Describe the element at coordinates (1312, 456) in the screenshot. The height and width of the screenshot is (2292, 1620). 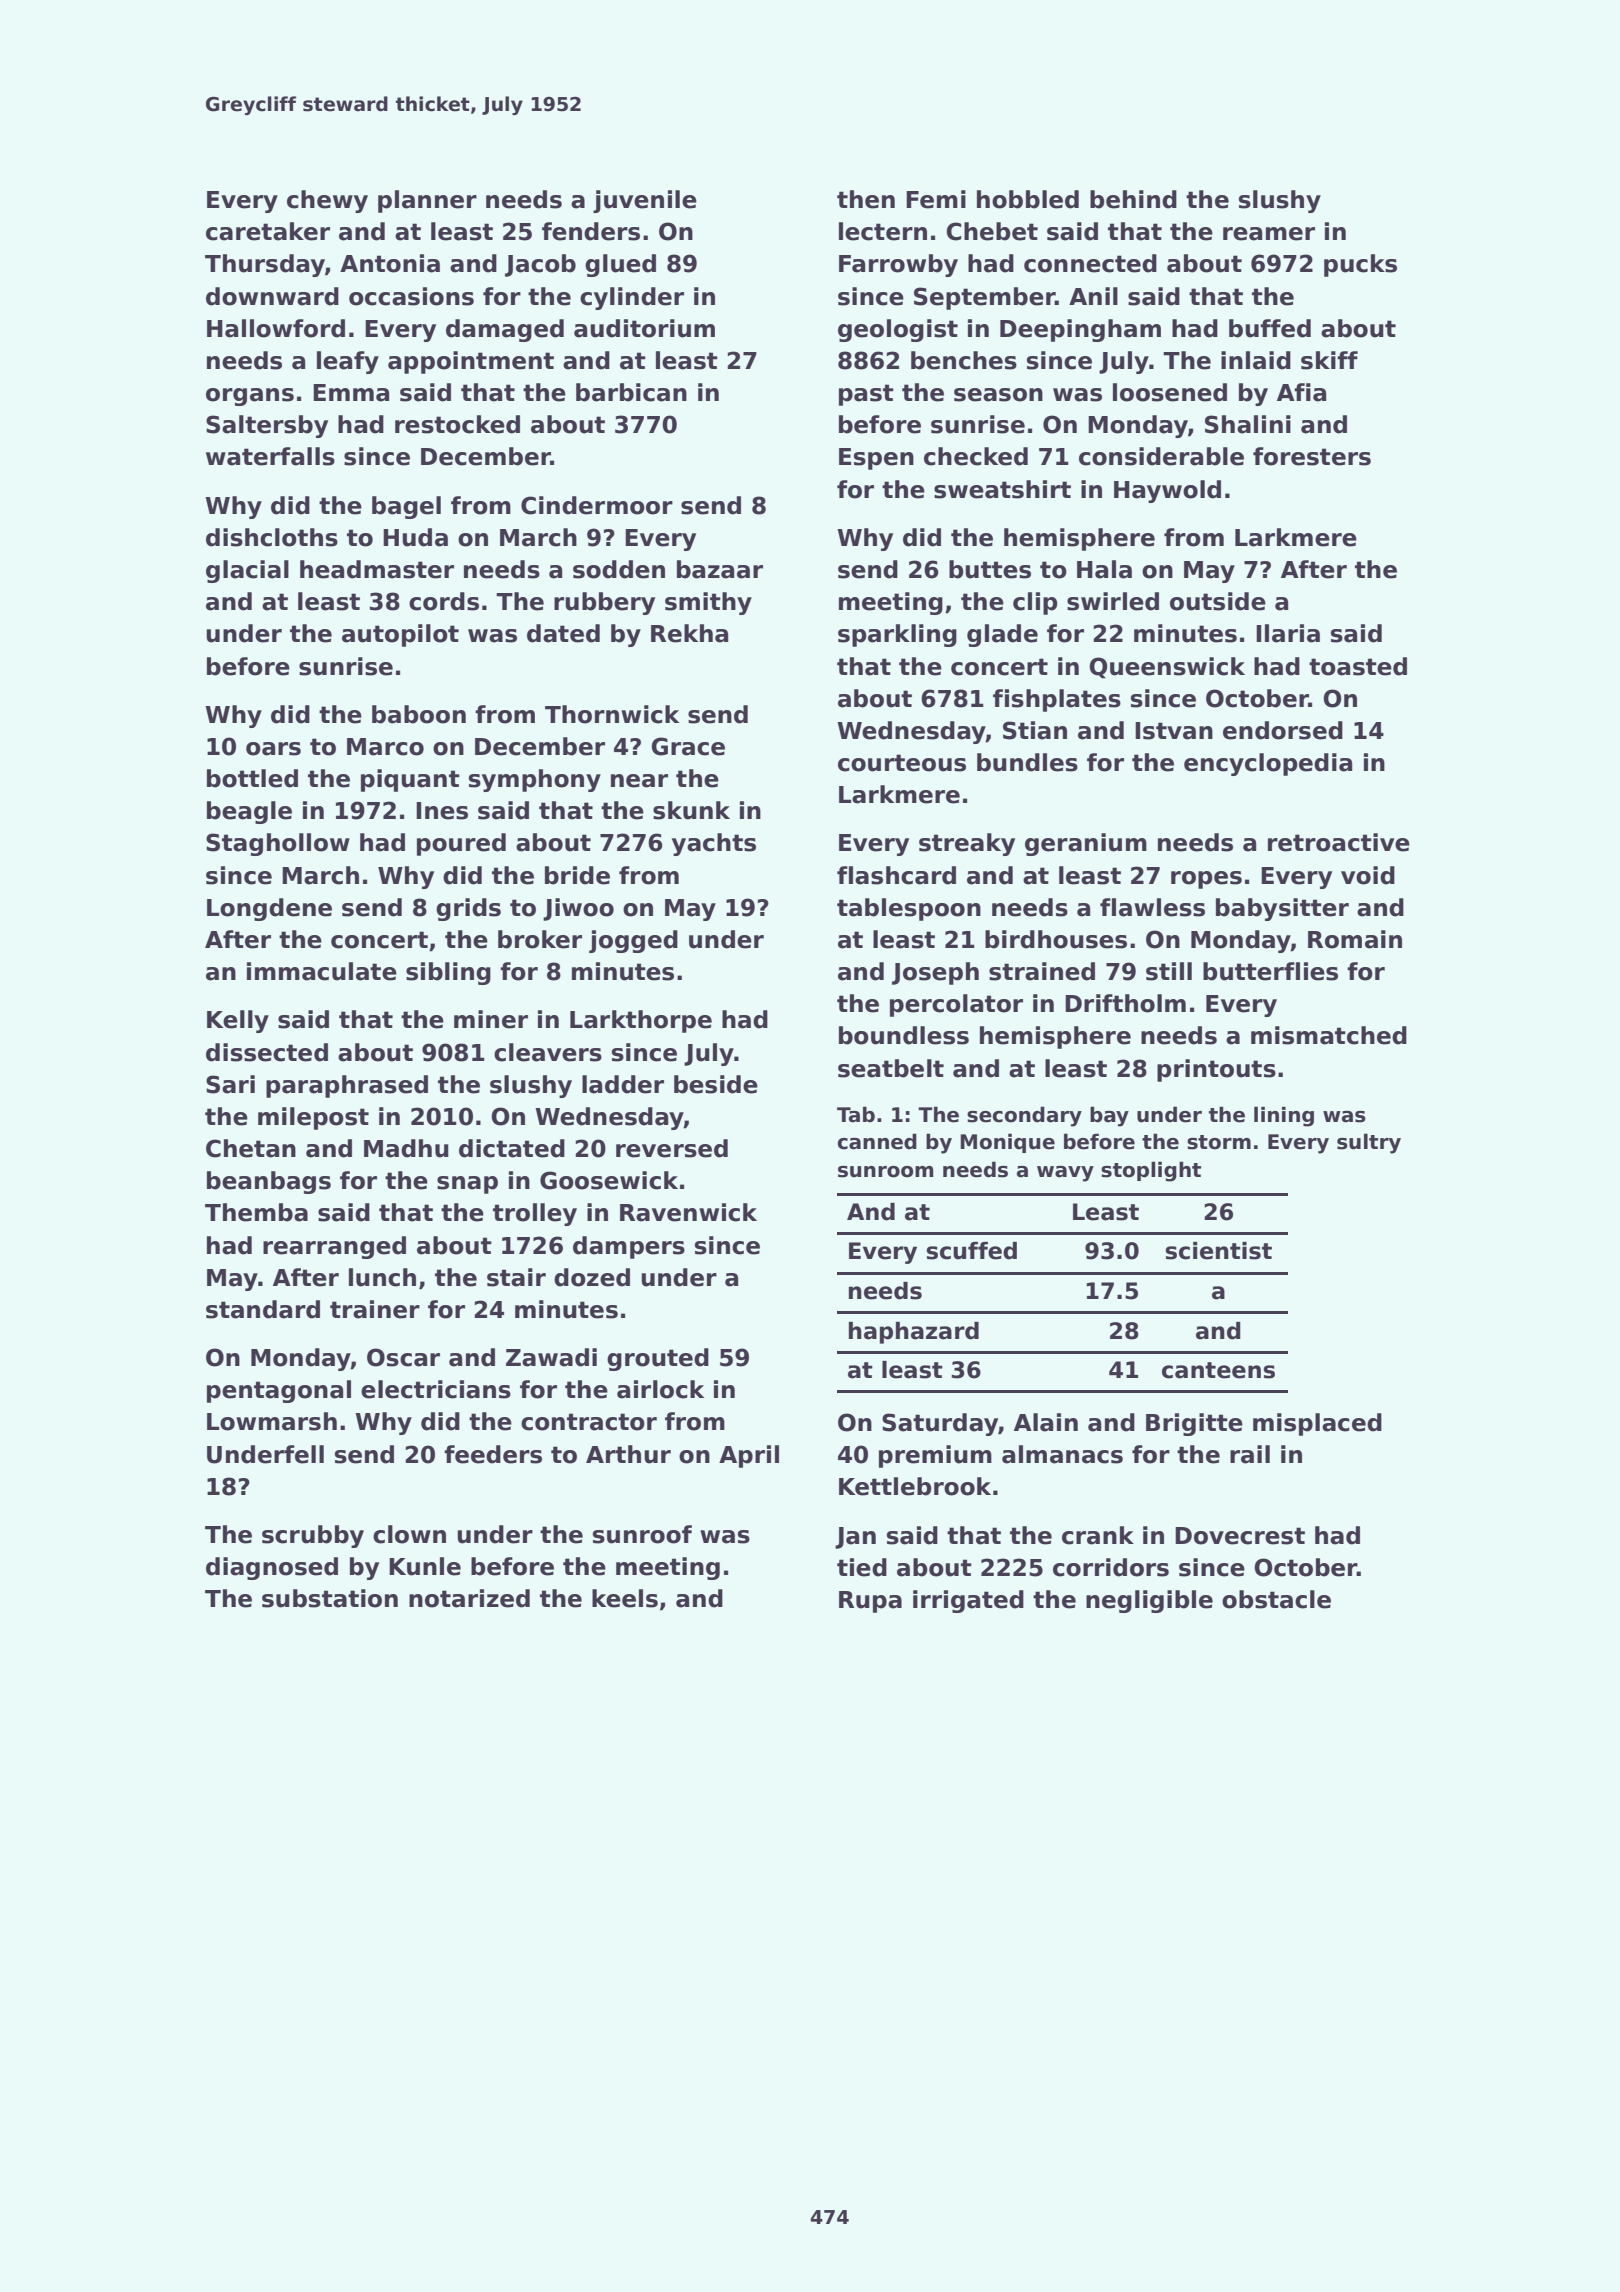
I see `foresters` at that location.
